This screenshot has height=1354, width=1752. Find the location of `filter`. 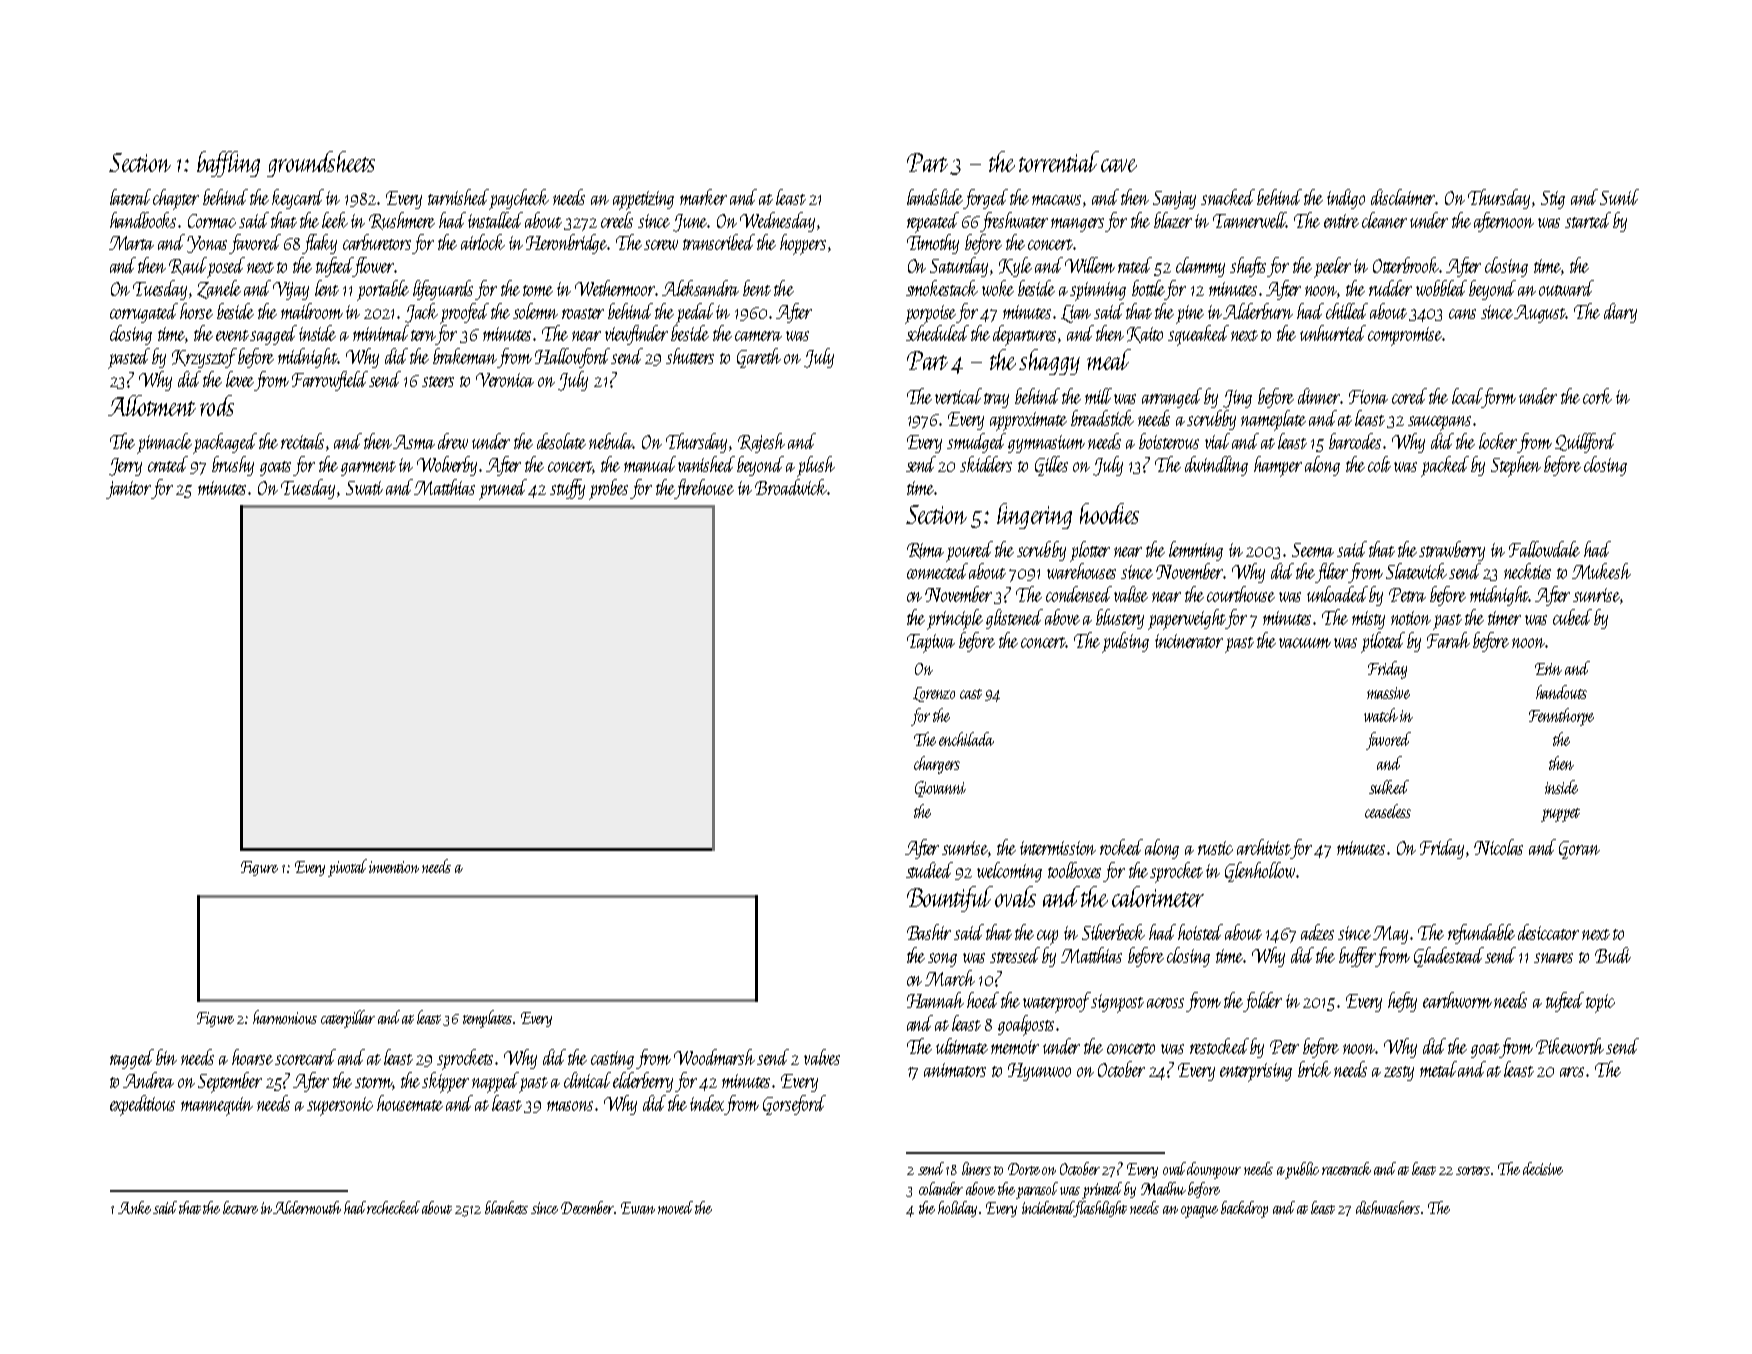

filter is located at coordinates (1332, 573).
